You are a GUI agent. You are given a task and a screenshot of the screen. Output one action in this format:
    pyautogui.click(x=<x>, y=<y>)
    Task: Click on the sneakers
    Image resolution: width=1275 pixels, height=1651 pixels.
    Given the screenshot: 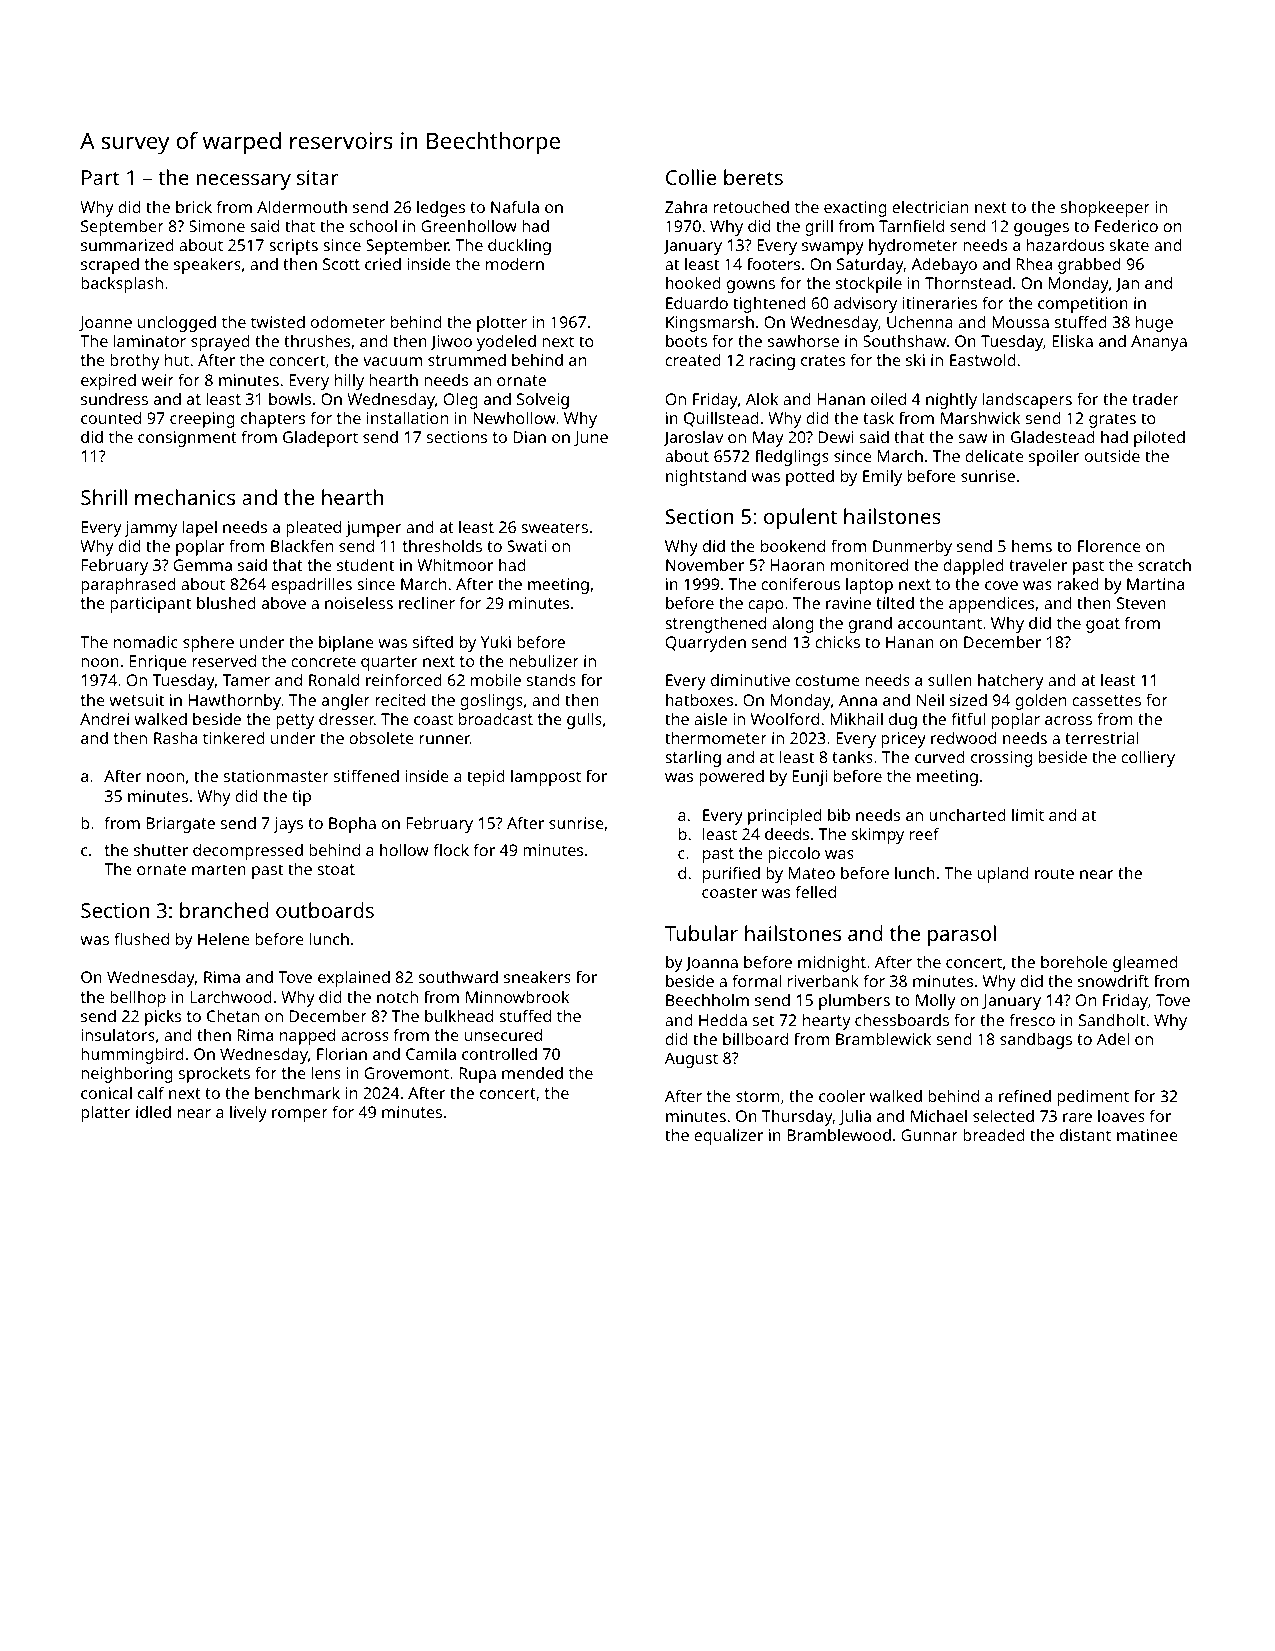 What is the action you would take?
    pyautogui.click(x=537, y=977)
